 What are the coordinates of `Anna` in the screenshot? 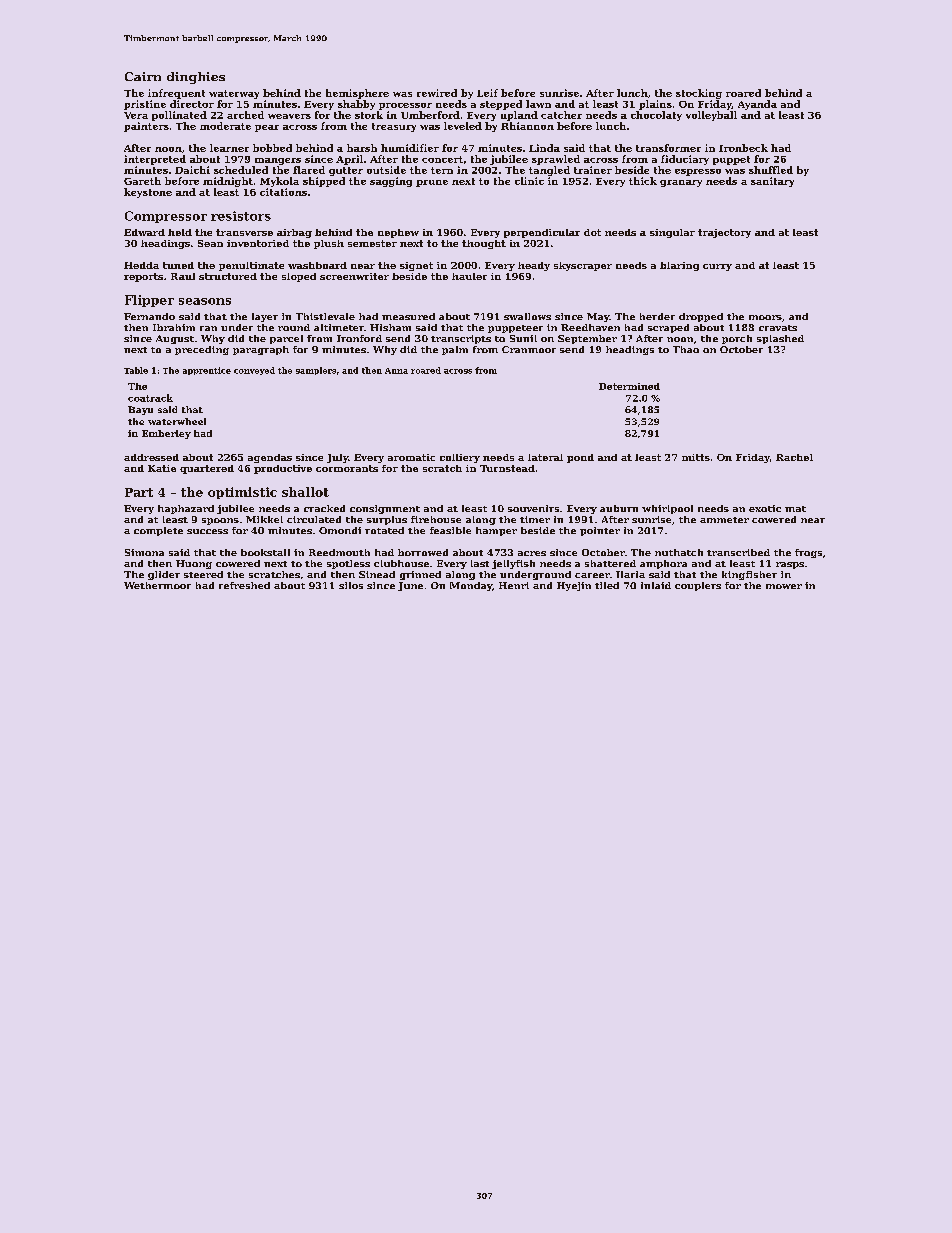 It's located at (396, 371).
